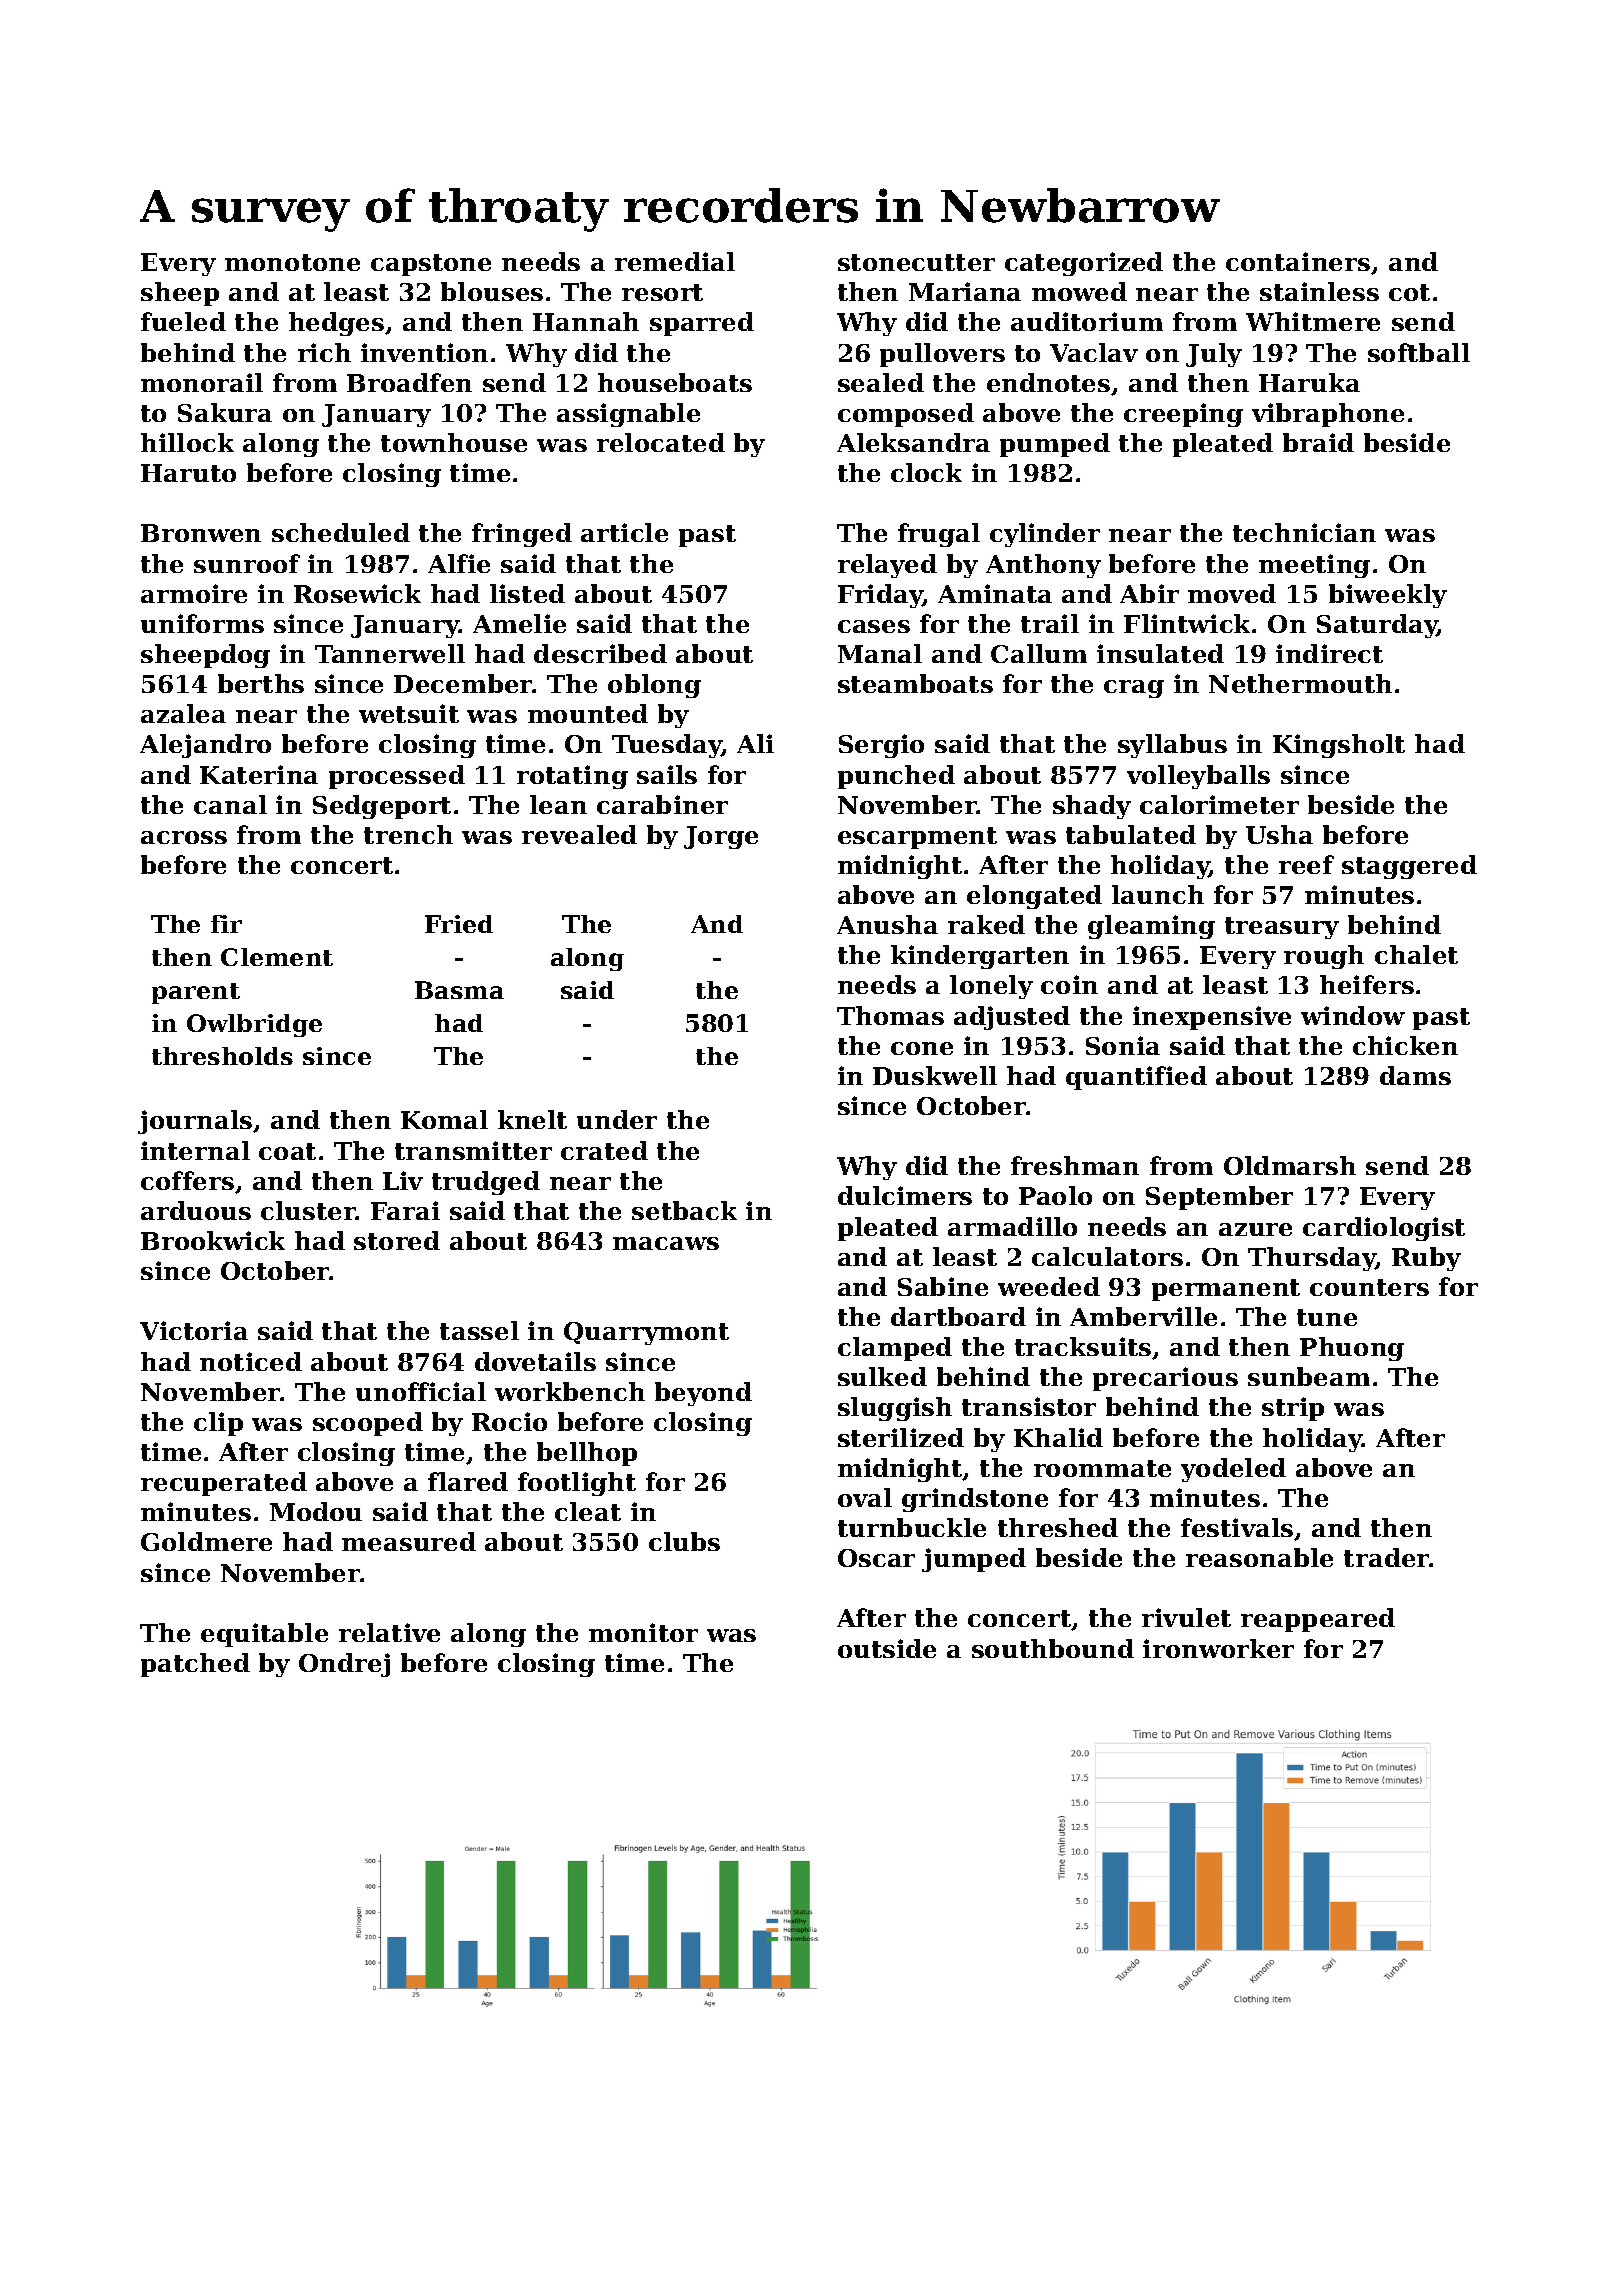 The image size is (1620, 2292). What do you see at coordinates (486, 1183) in the document?
I see `trudged` at bounding box center [486, 1183].
